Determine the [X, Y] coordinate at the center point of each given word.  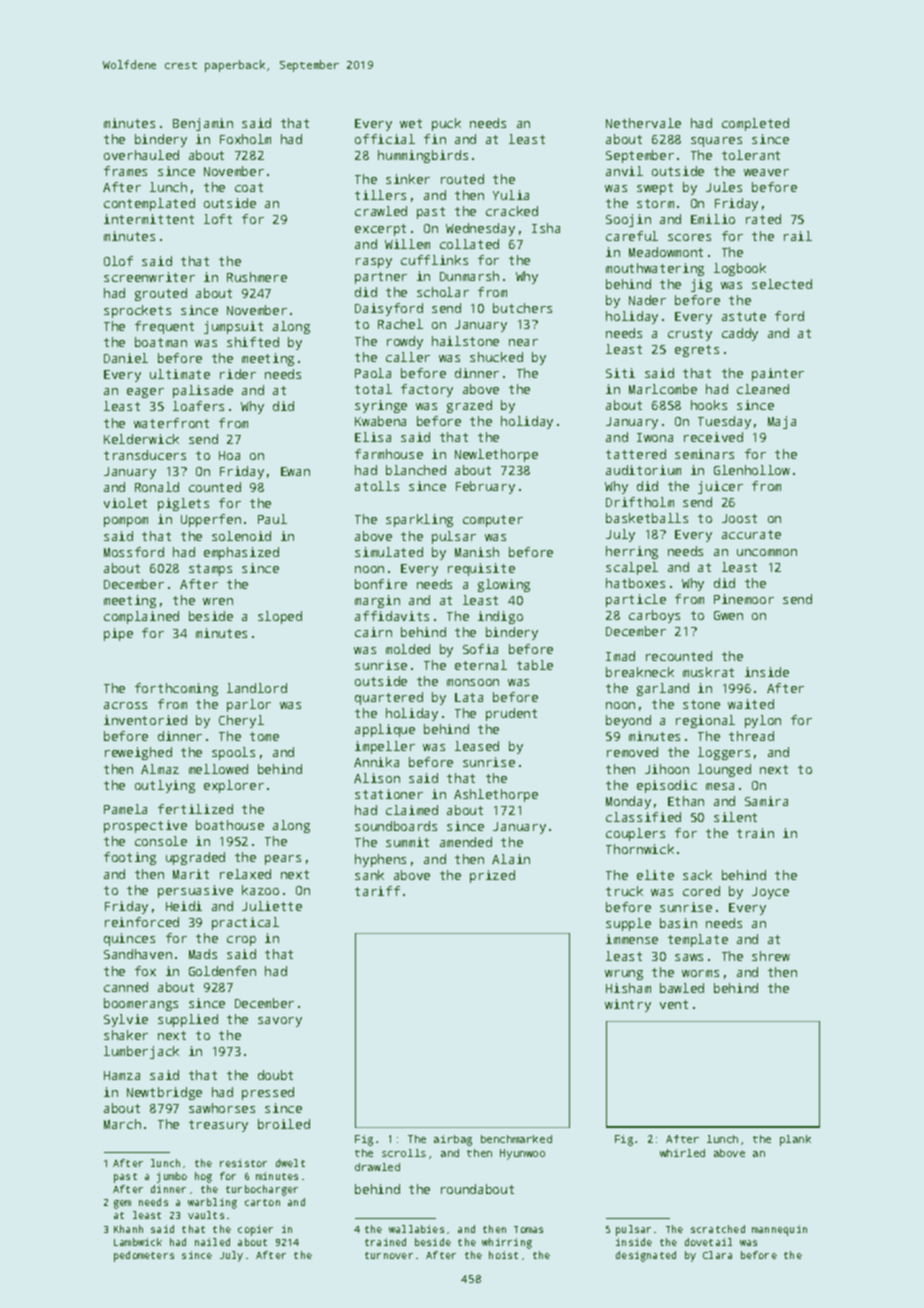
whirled [682, 1153]
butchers [522, 308]
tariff [377, 891]
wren [218, 601]
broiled [284, 1124]
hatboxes [635, 583]
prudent [511, 714]
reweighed [138, 753]
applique [385, 730]
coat [249, 187]
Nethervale [643, 123]
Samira [766, 801]
